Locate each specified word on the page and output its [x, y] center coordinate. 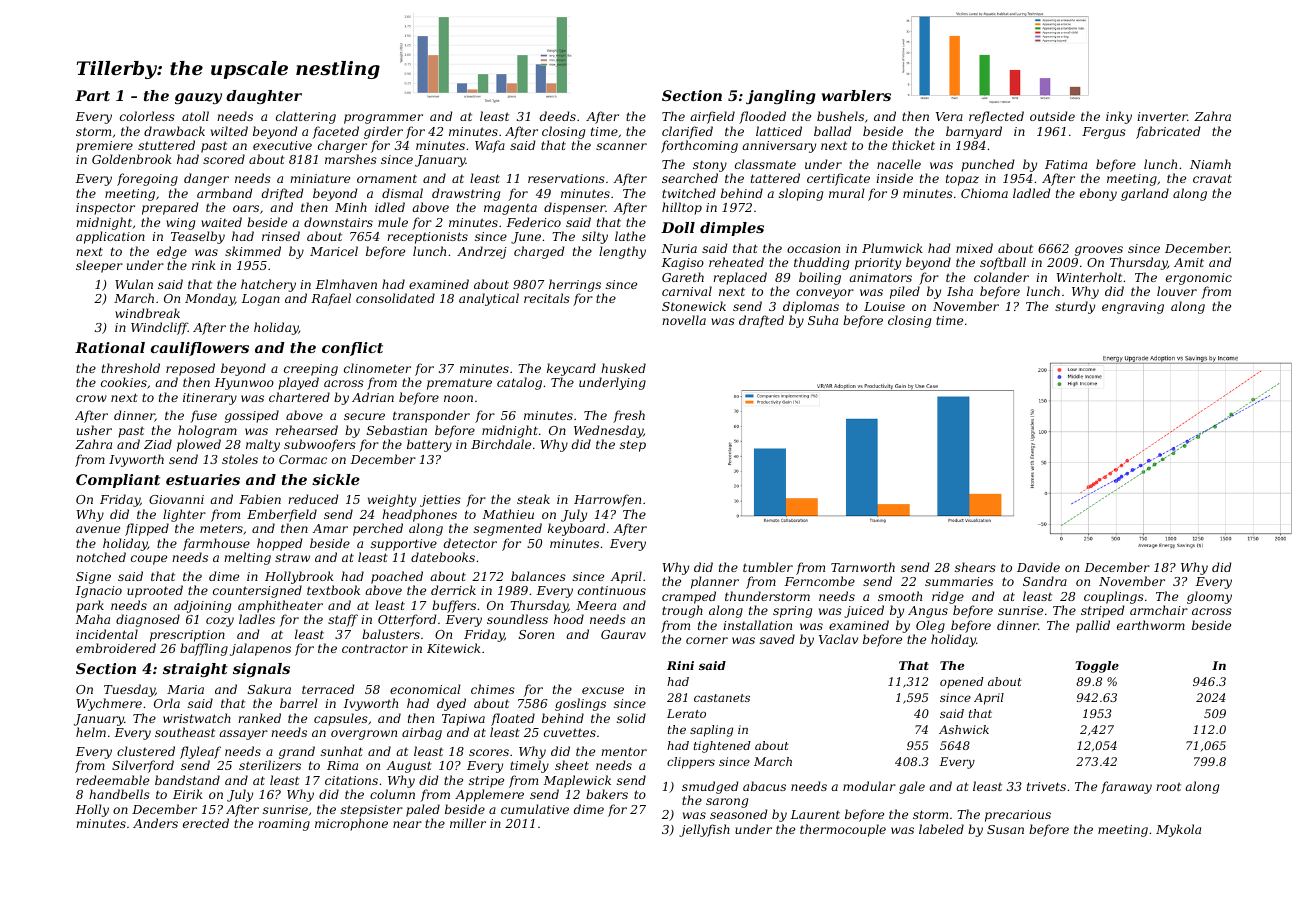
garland [1145, 194]
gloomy [1209, 597]
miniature [320, 178]
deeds [558, 116]
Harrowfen [607, 500]
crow [91, 398]
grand [297, 752]
